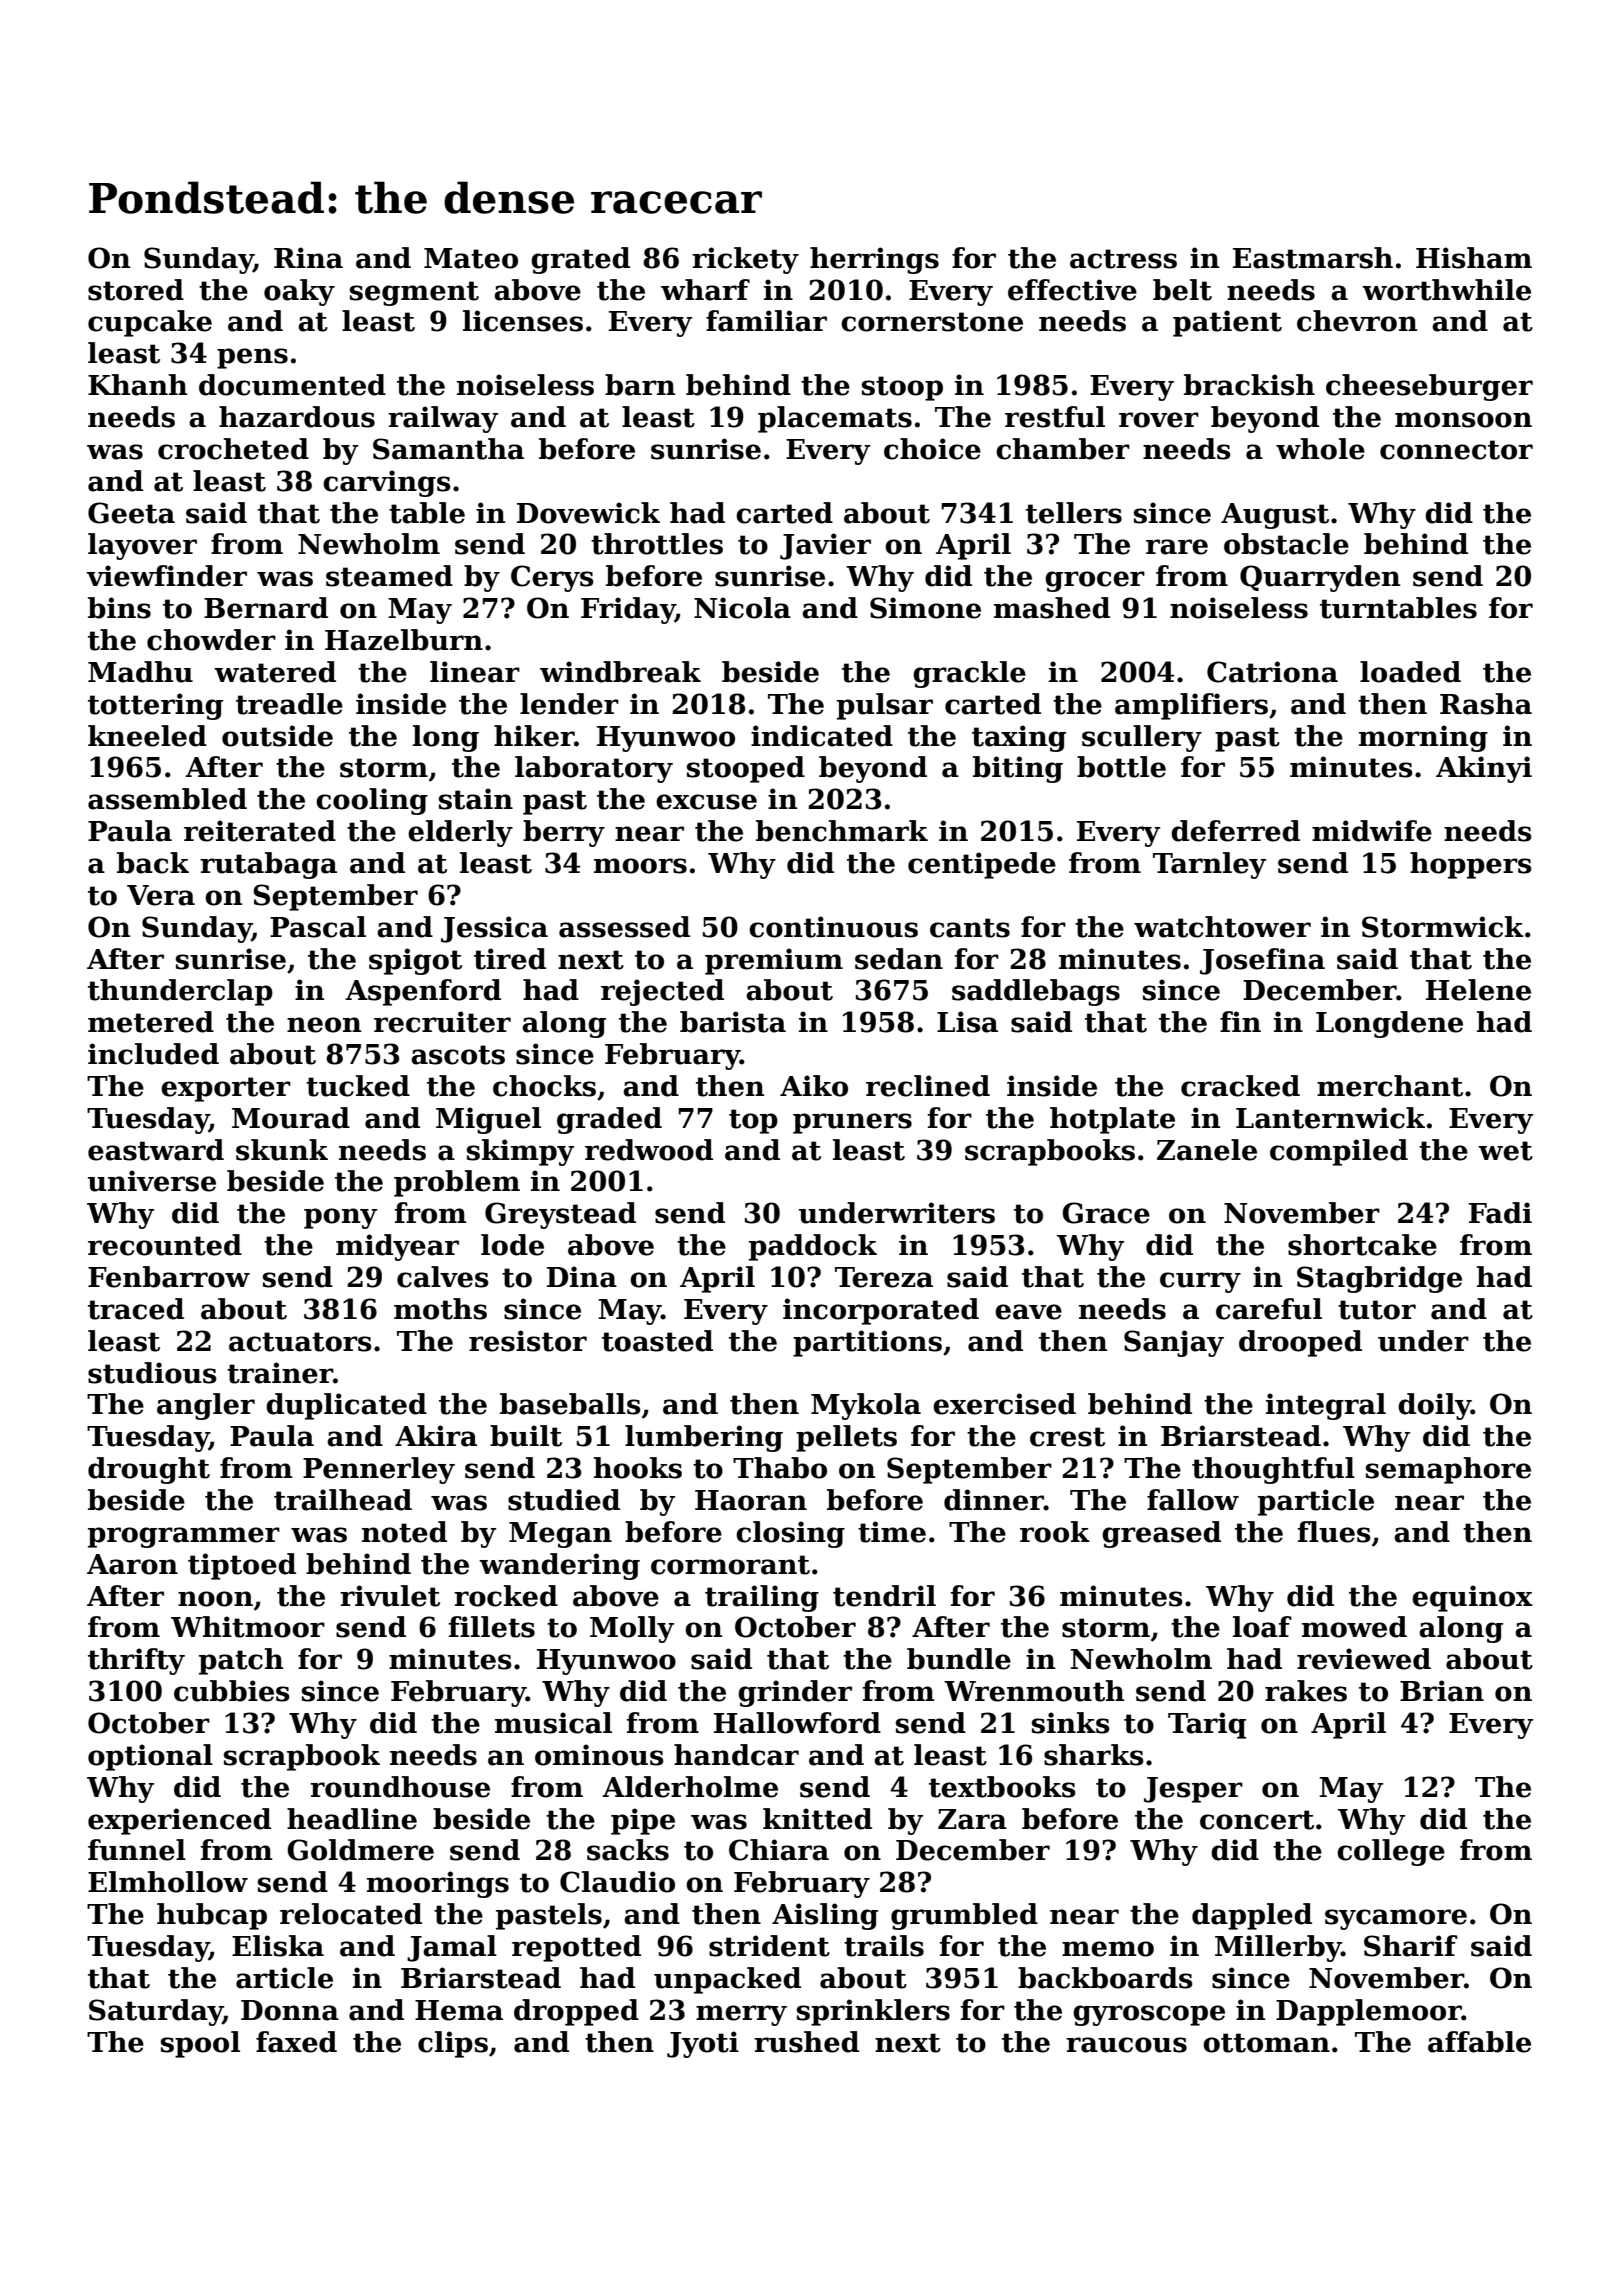  I want to click on Jyoti, so click(703, 2044).
